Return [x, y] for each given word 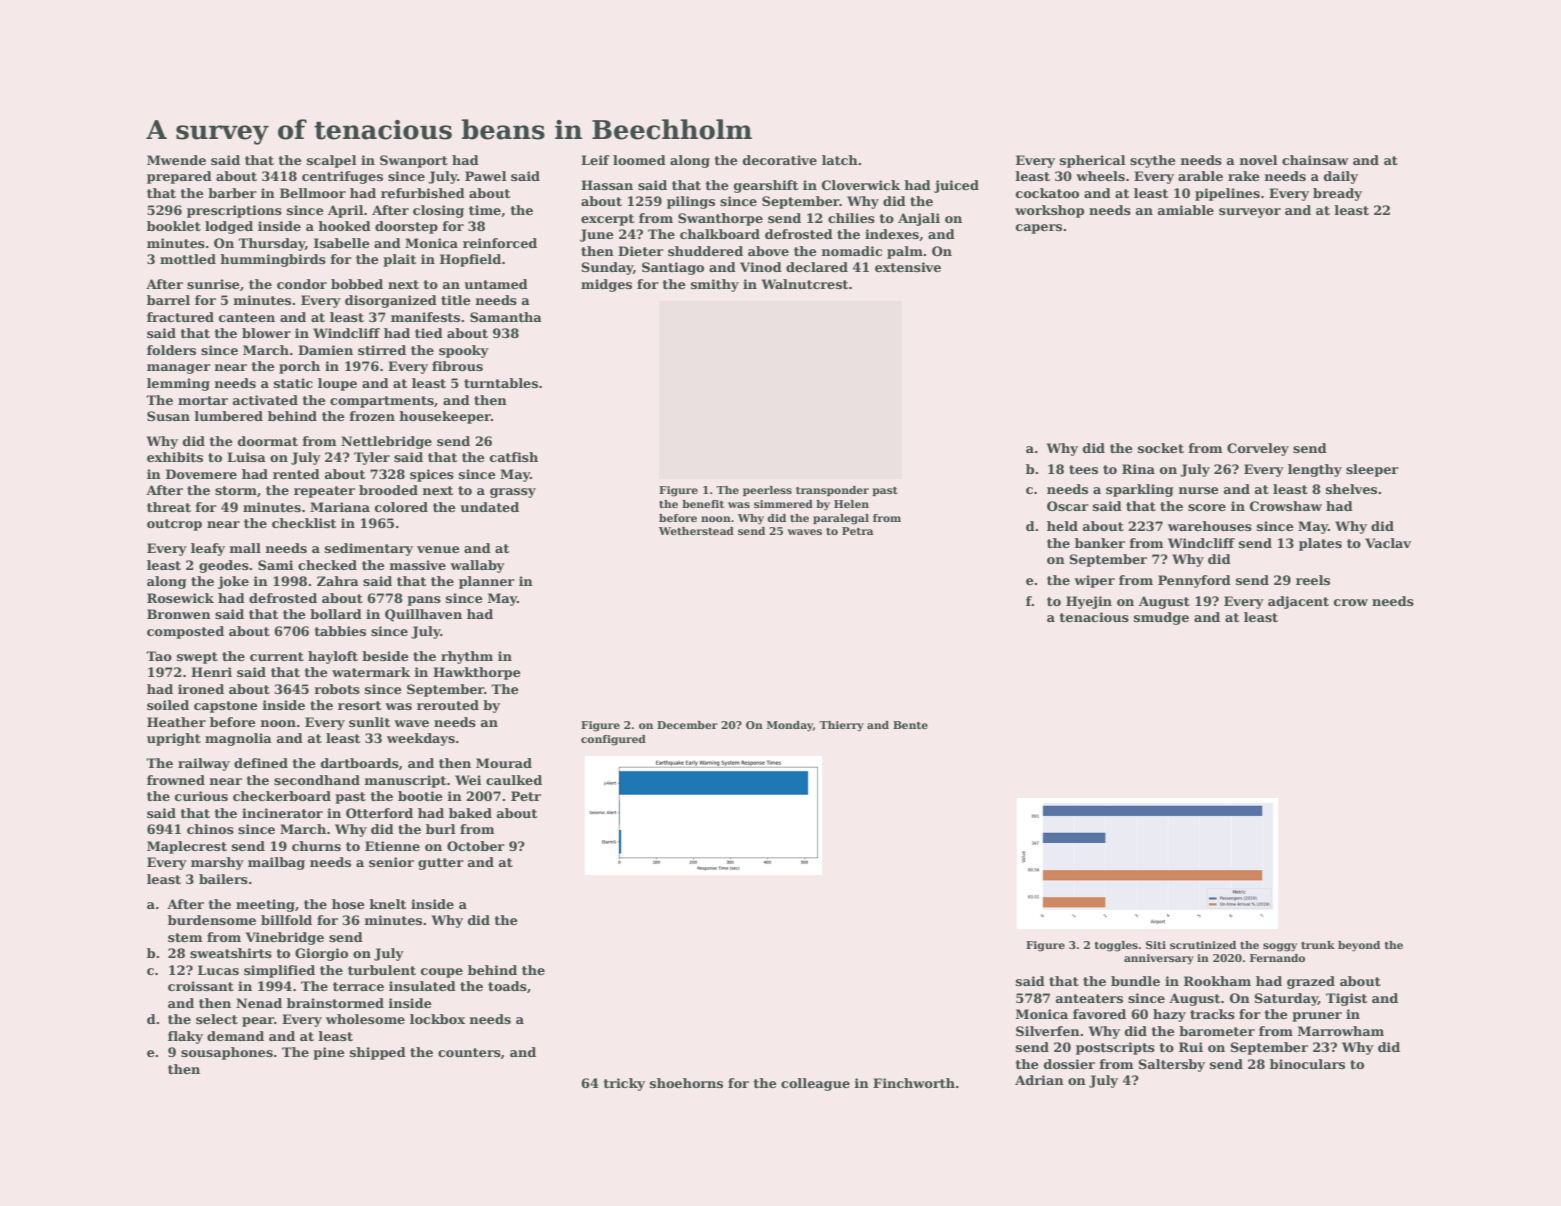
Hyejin [1089, 602]
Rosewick [180, 598]
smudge [1161, 618]
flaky [185, 1037]
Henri [211, 672]
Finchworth [914, 1083]
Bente [910, 725]
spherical [1092, 161]
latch [840, 160]
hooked [344, 226]
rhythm [467, 657]
